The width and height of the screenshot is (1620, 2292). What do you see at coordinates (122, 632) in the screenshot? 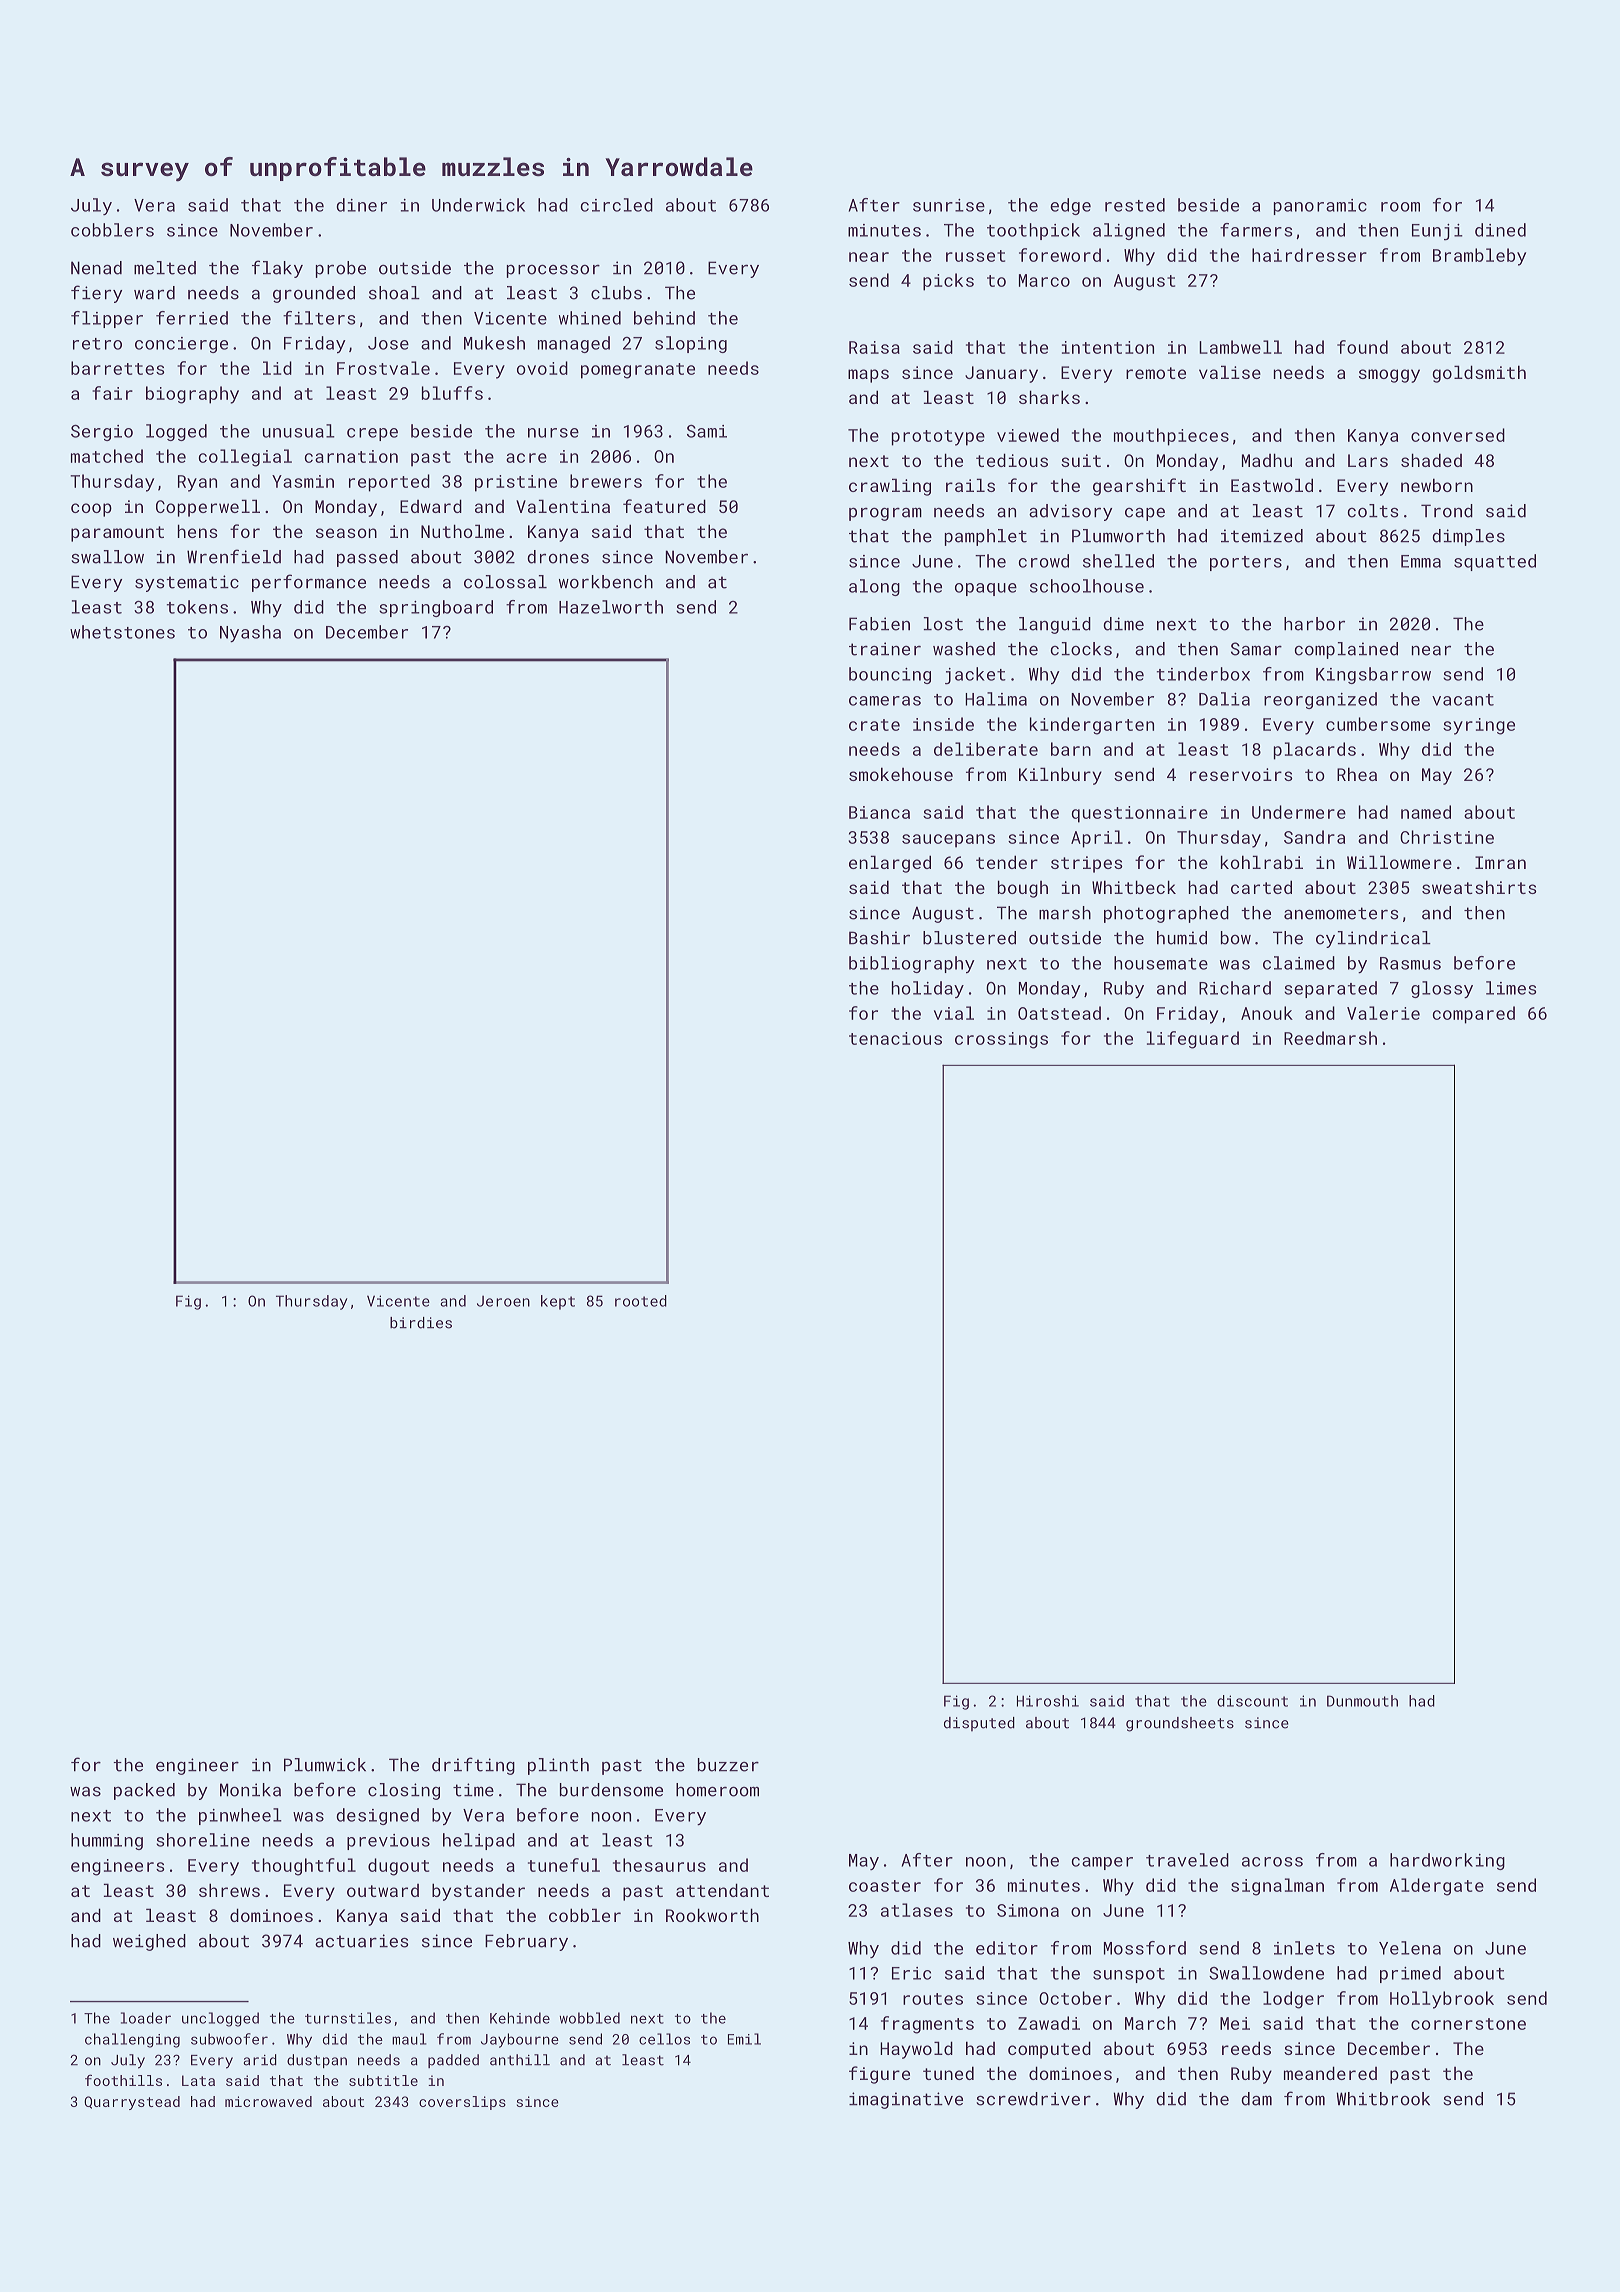
I see `whetstones` at bounding box center [122, 632].
